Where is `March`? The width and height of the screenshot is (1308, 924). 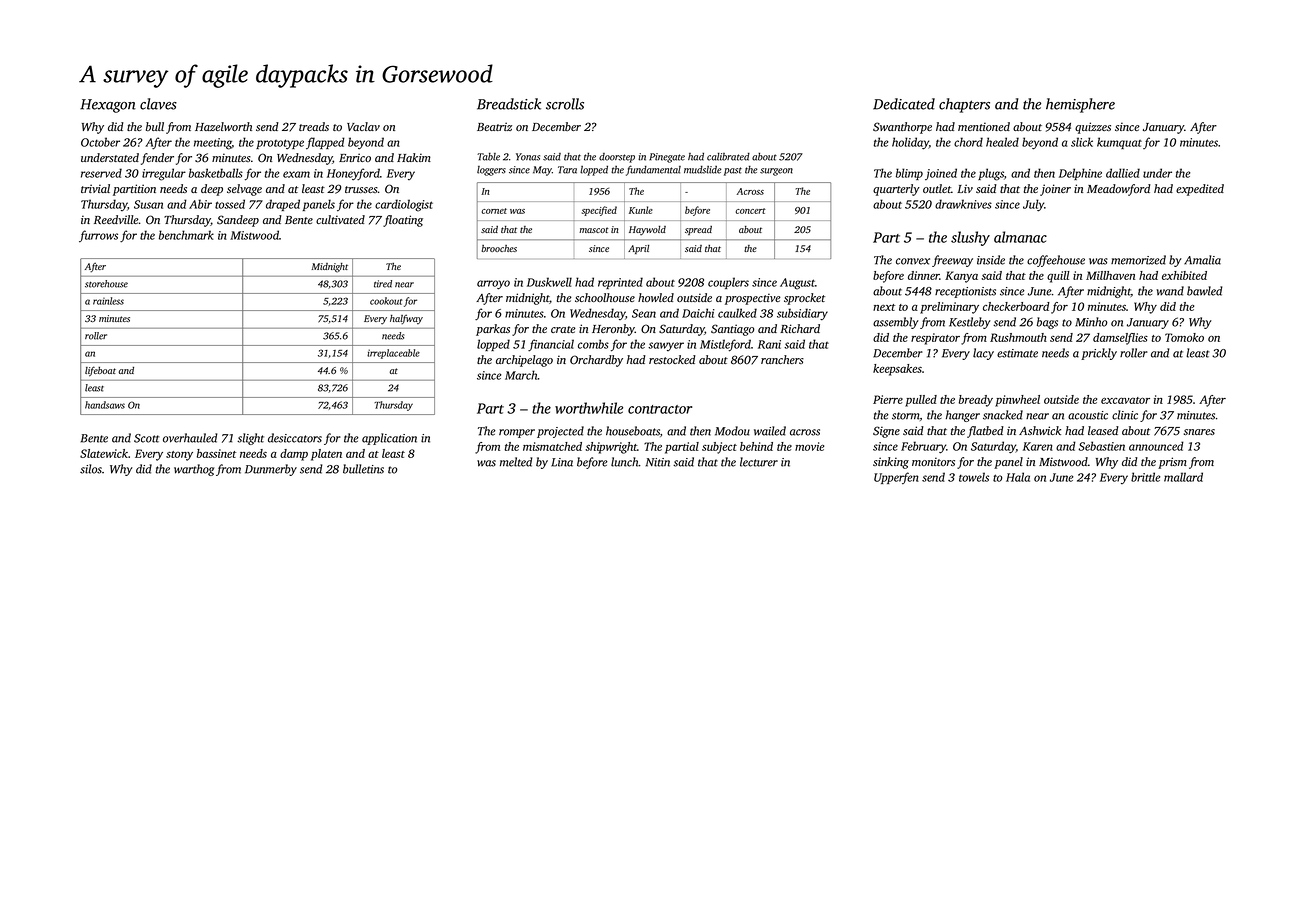 March is located at coordinates (521, 375).
